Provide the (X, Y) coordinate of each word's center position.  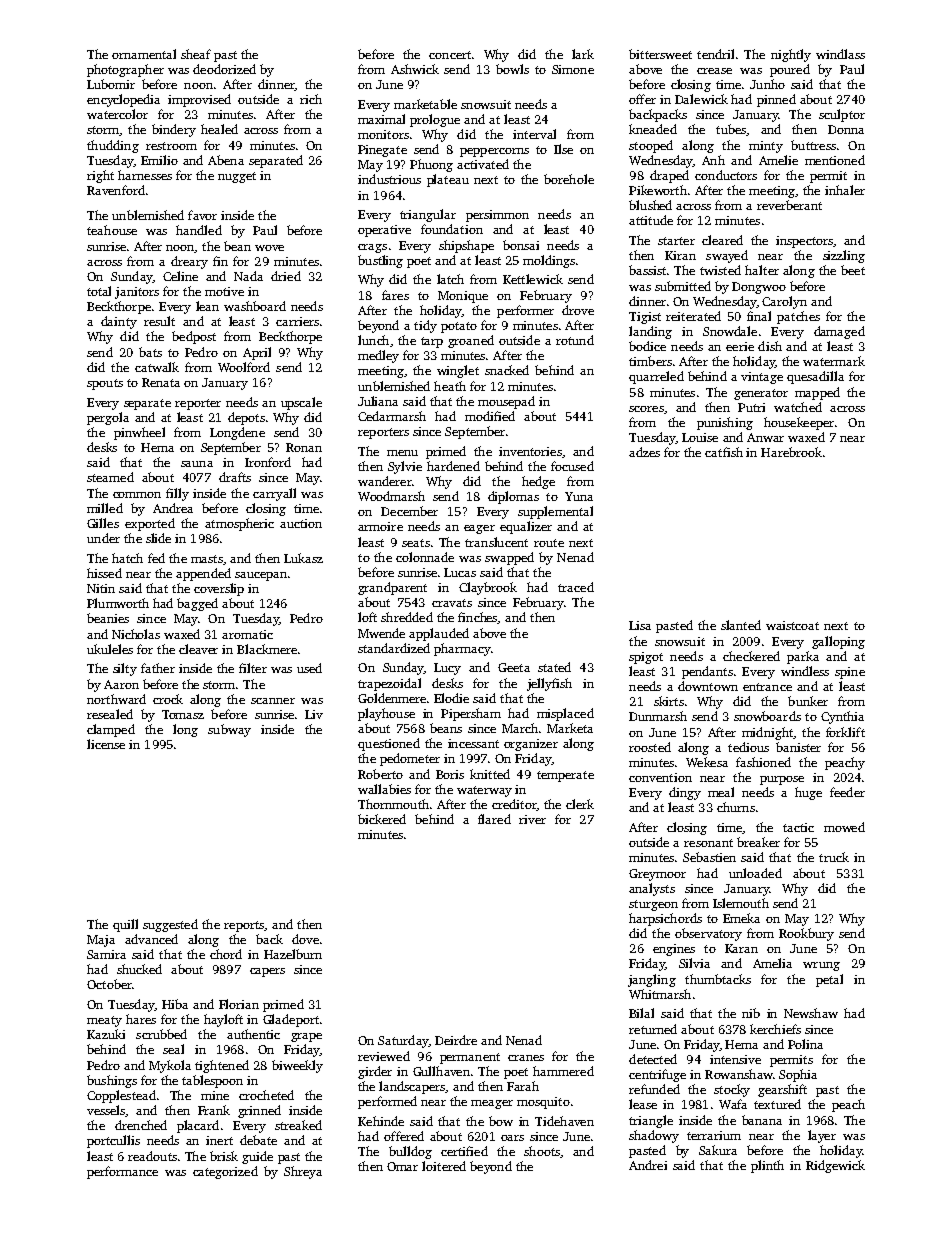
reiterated (693, 316)
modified (490, 416)
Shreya (303, 1172)
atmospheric (239, 524)
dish (770, 346)
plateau (448, 180)
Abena (226, 160)
